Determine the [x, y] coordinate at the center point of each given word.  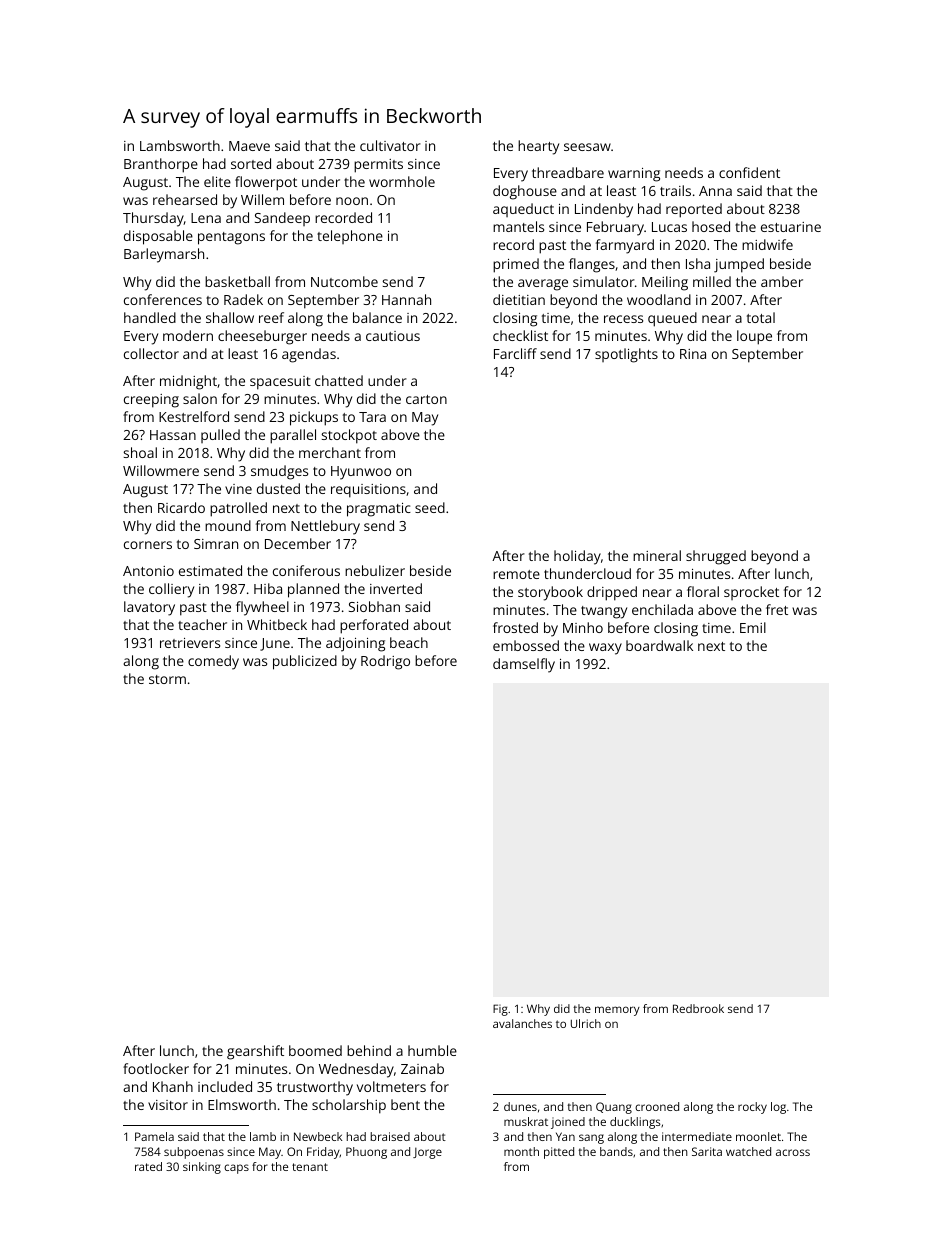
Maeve [249, 146]
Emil [753, 627]
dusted [278, 488]
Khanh [173, 1086]
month [521, 1151]
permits [378, 166]
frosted [515, 627]
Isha [698, 263]
